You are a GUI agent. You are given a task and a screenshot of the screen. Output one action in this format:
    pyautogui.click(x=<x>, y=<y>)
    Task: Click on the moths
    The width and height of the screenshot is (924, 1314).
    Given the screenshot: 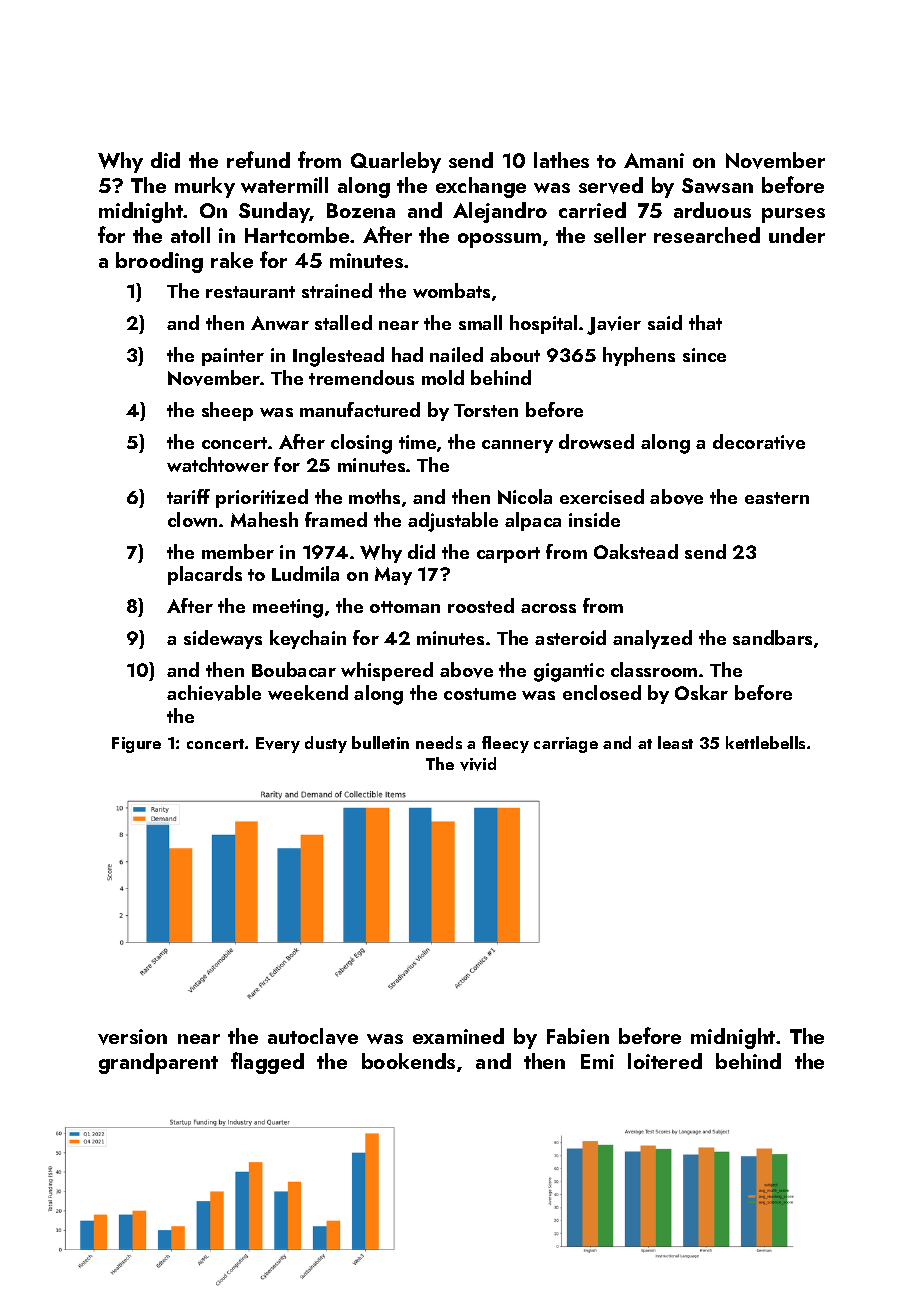 What is the action you would take?
    pyautogui.click(x=374, y=496)
